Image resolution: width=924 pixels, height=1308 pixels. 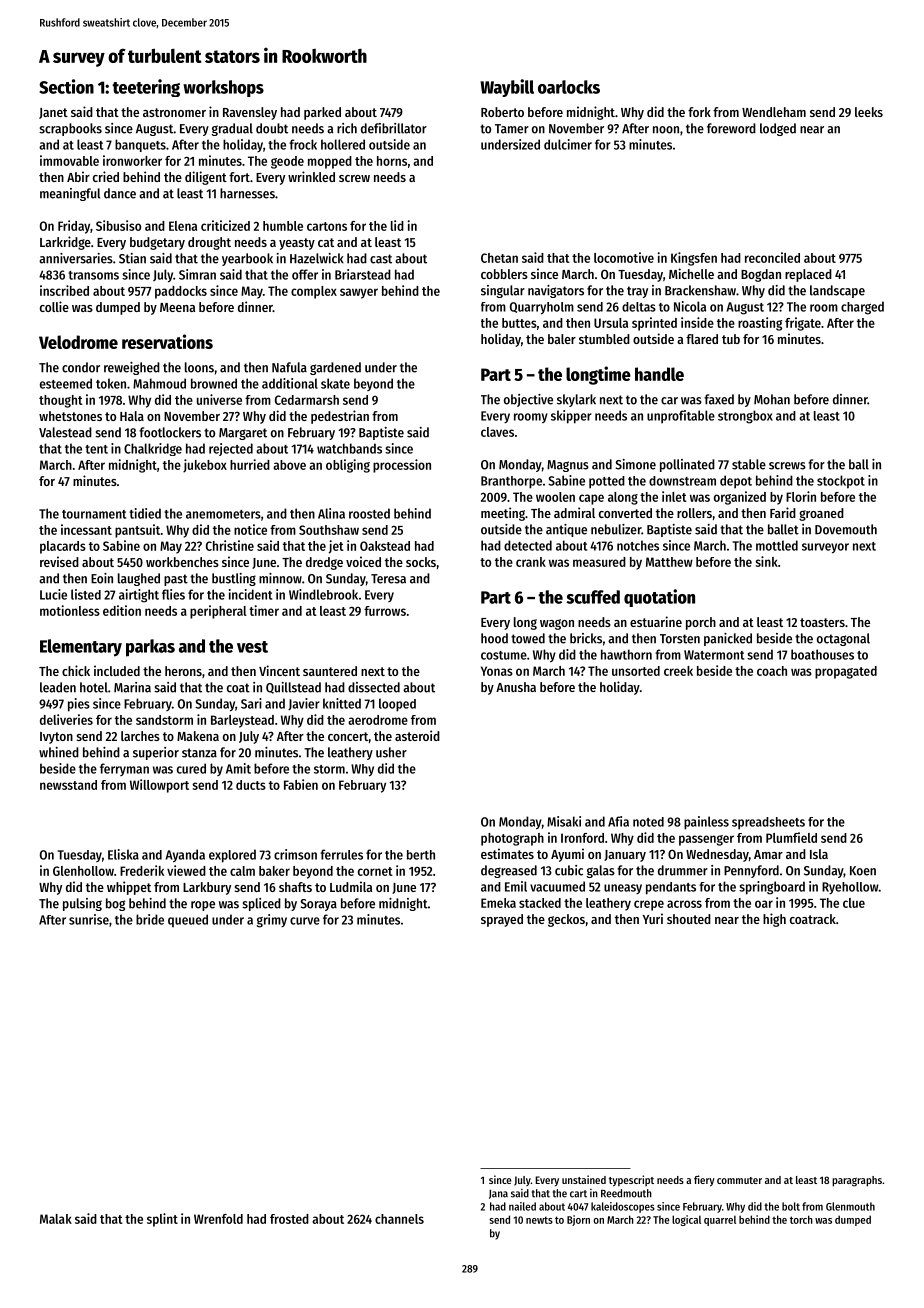 I want to click on Wendleham, so click(x=774, y=112).
